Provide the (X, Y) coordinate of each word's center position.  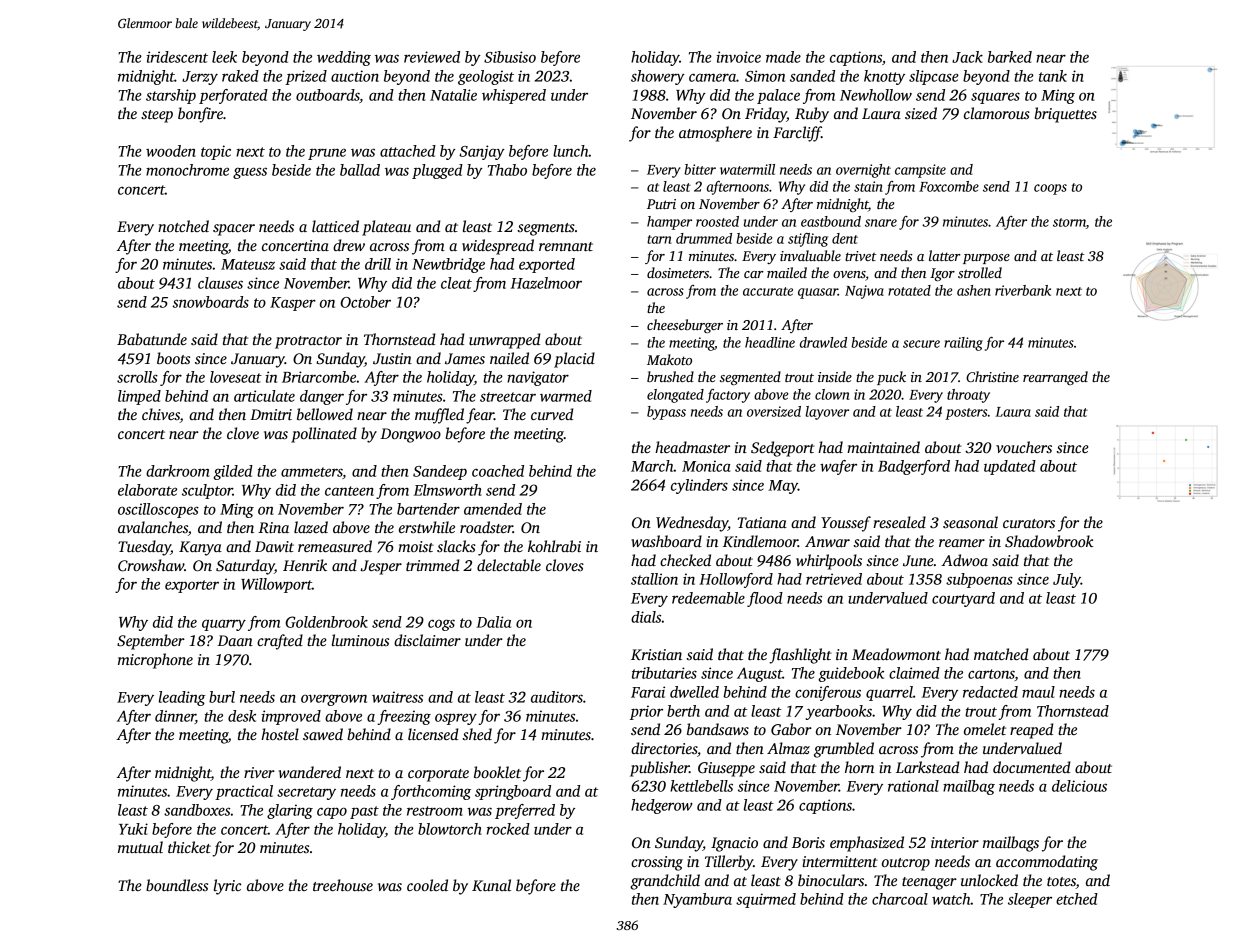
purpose (986, 259)
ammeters (312, 473)
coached (498, 471)
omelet (985, 729)
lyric (227, 887)
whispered (514, 96)
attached (408, 151)
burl (222, 697)
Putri (661, 204)
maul (1038, 692)
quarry (224, 625)
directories (664, 748)
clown (832, 394)
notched (183, 226)
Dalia (493, 622)
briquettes (1066, 115)
